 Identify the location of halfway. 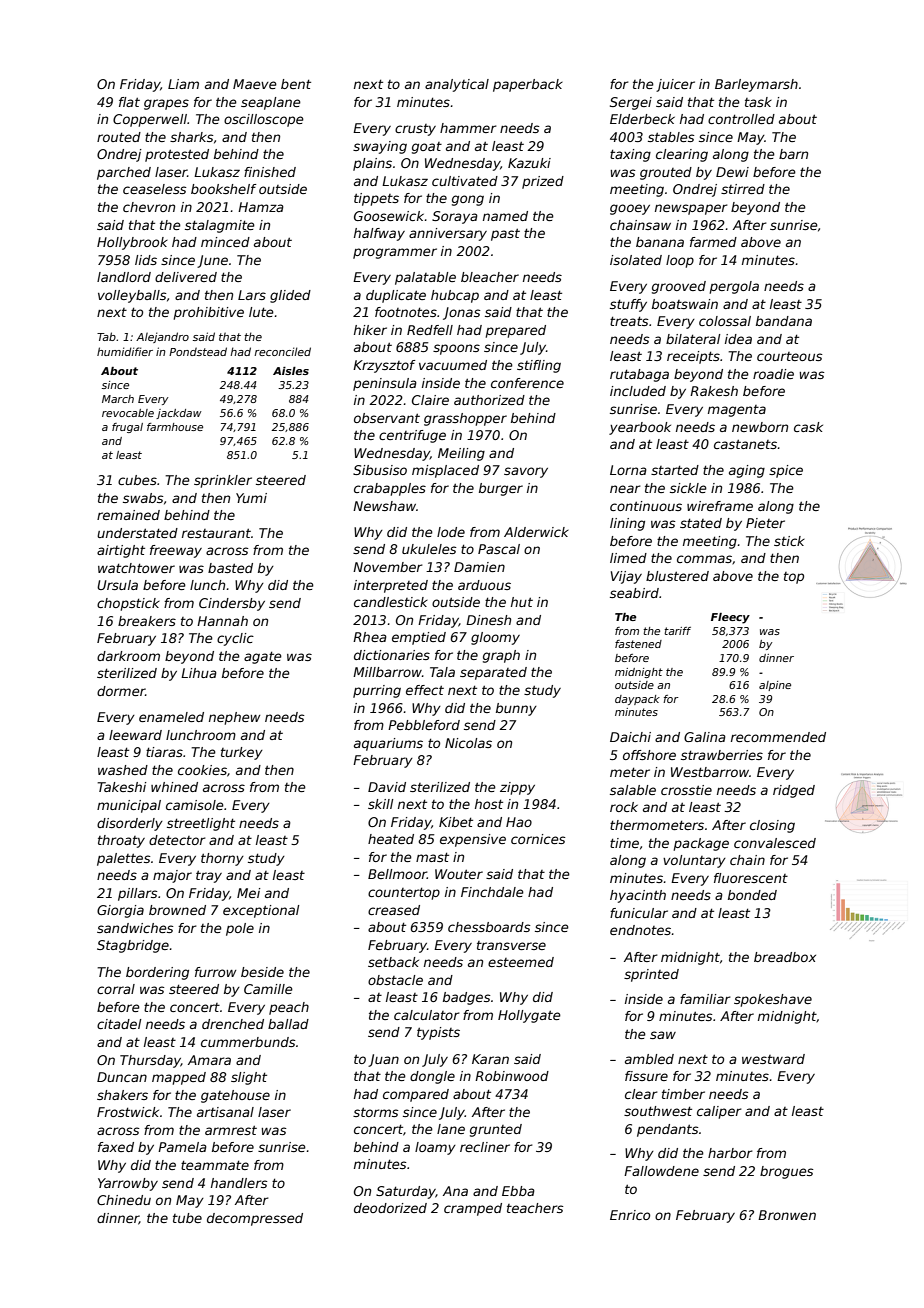
(379, 234).
